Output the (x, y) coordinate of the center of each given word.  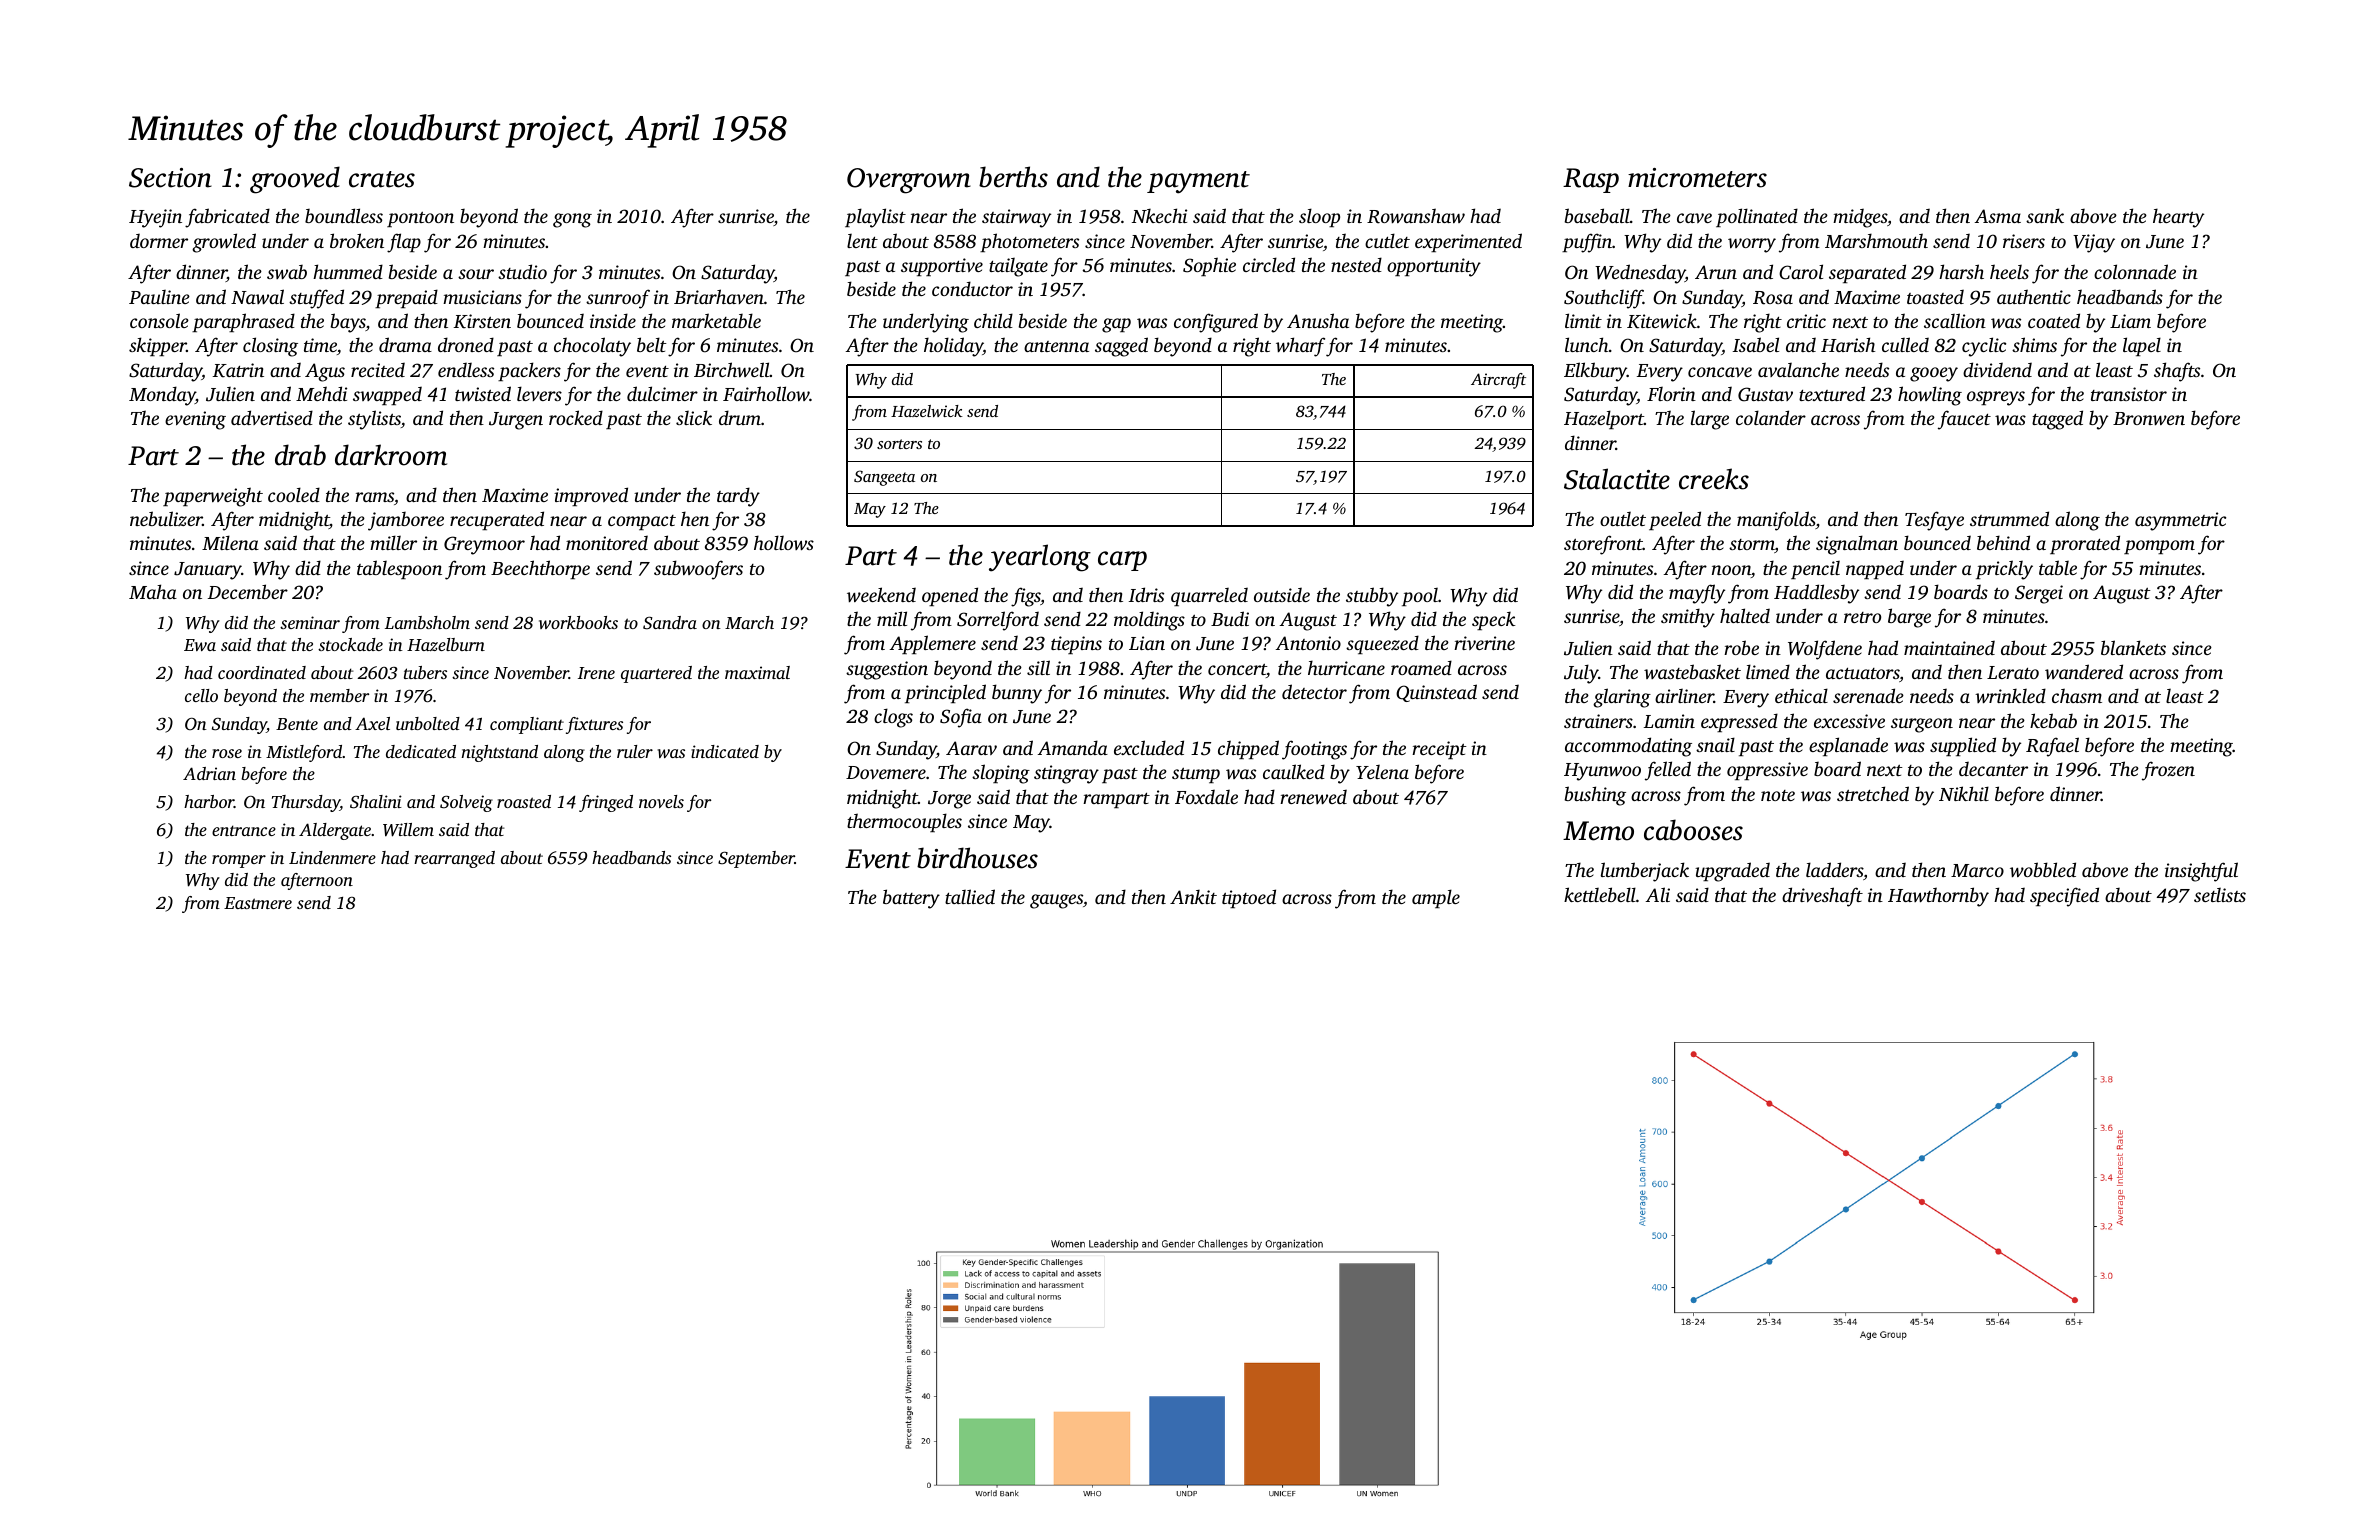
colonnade (2135, 271)
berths (1013, 177)
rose (227, 753)
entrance (244, 830)
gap (1116, 325)
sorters (899, 444)
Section (170, 178)
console (159, 320)
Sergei (2039, 594)
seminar (310, 622)
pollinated (1757, 217)
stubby (1372, 597)
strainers (1598, 721)
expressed (1739, 722)
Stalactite (1617, 479)
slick (694, 417)
